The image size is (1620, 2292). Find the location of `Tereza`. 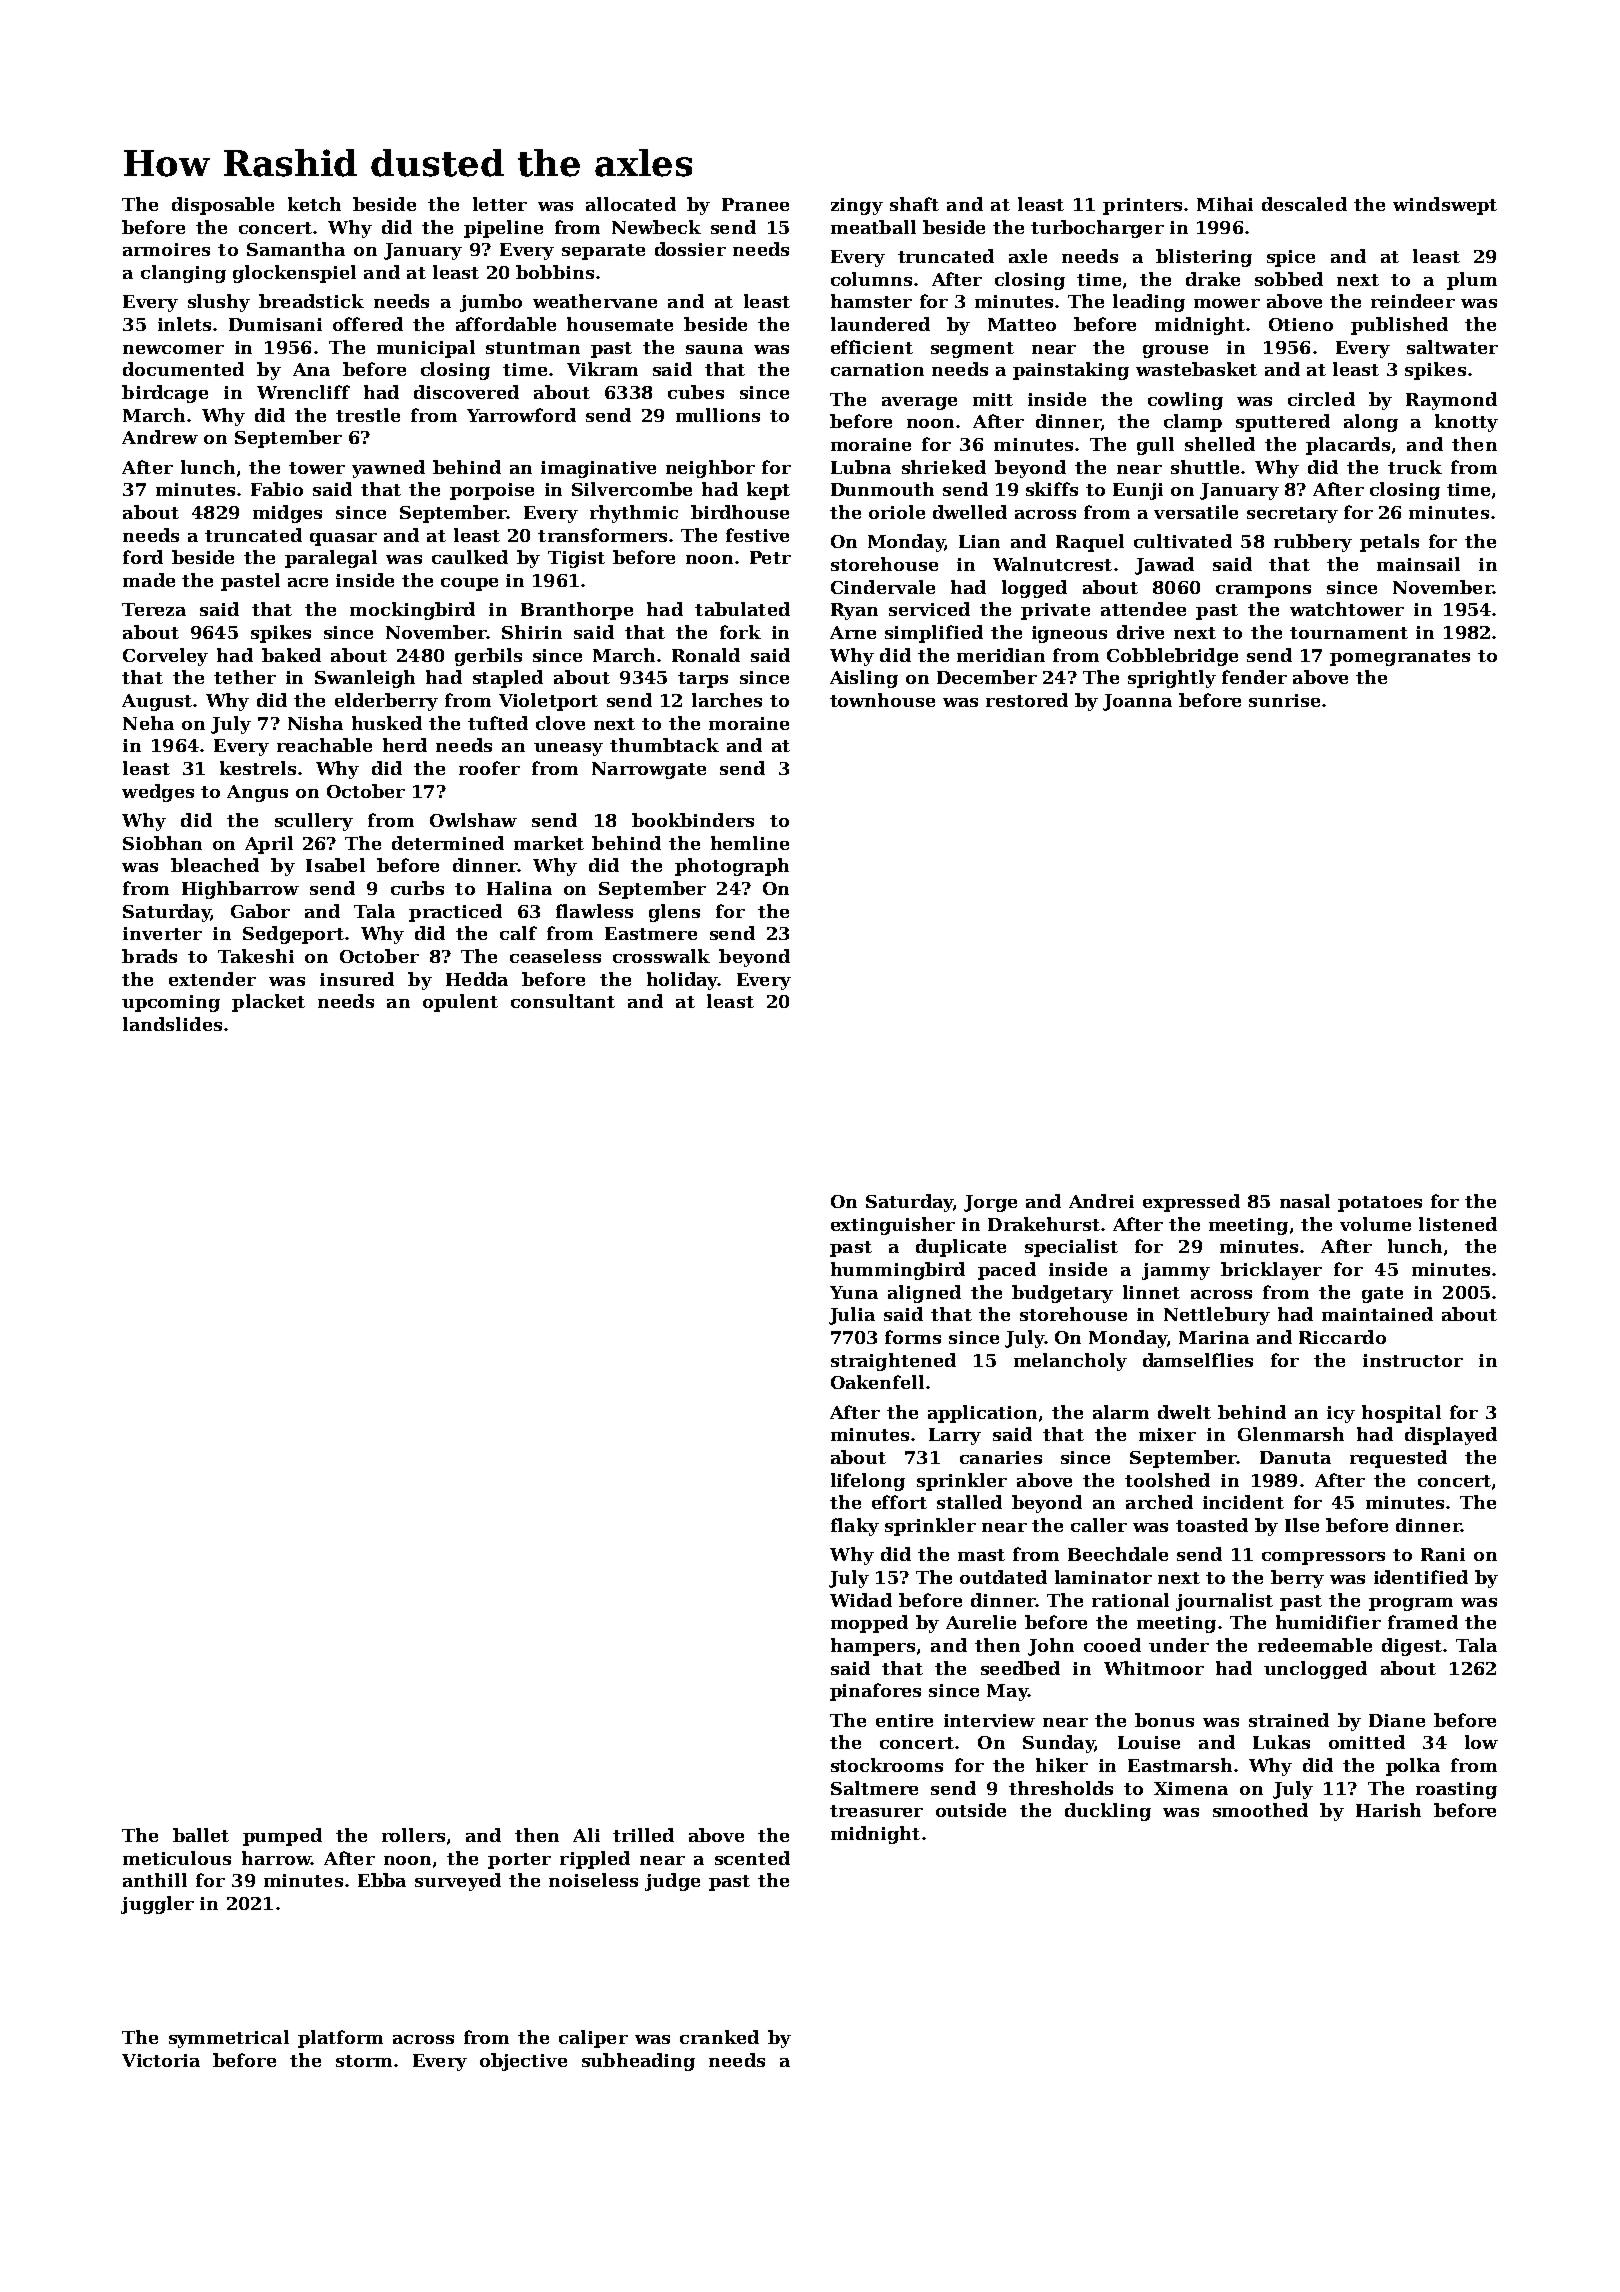

Tereza is located at coordinates (154, 609).
